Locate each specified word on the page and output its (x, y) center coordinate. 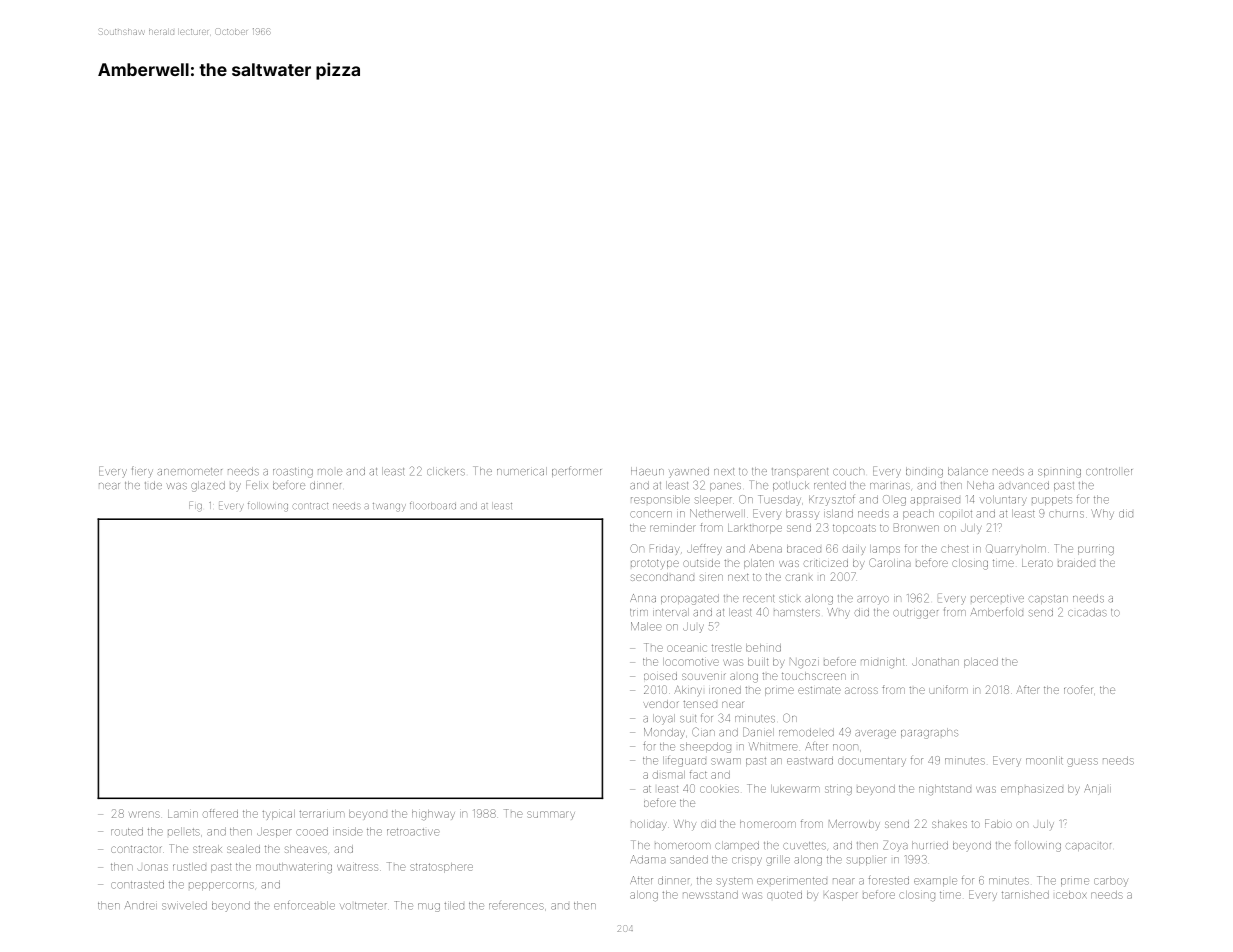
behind (763, 648)
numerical (522, 471)
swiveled (184, 905)
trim (639, 612)
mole (330, 472)
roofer (1078, 689)
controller (1109, 471)
